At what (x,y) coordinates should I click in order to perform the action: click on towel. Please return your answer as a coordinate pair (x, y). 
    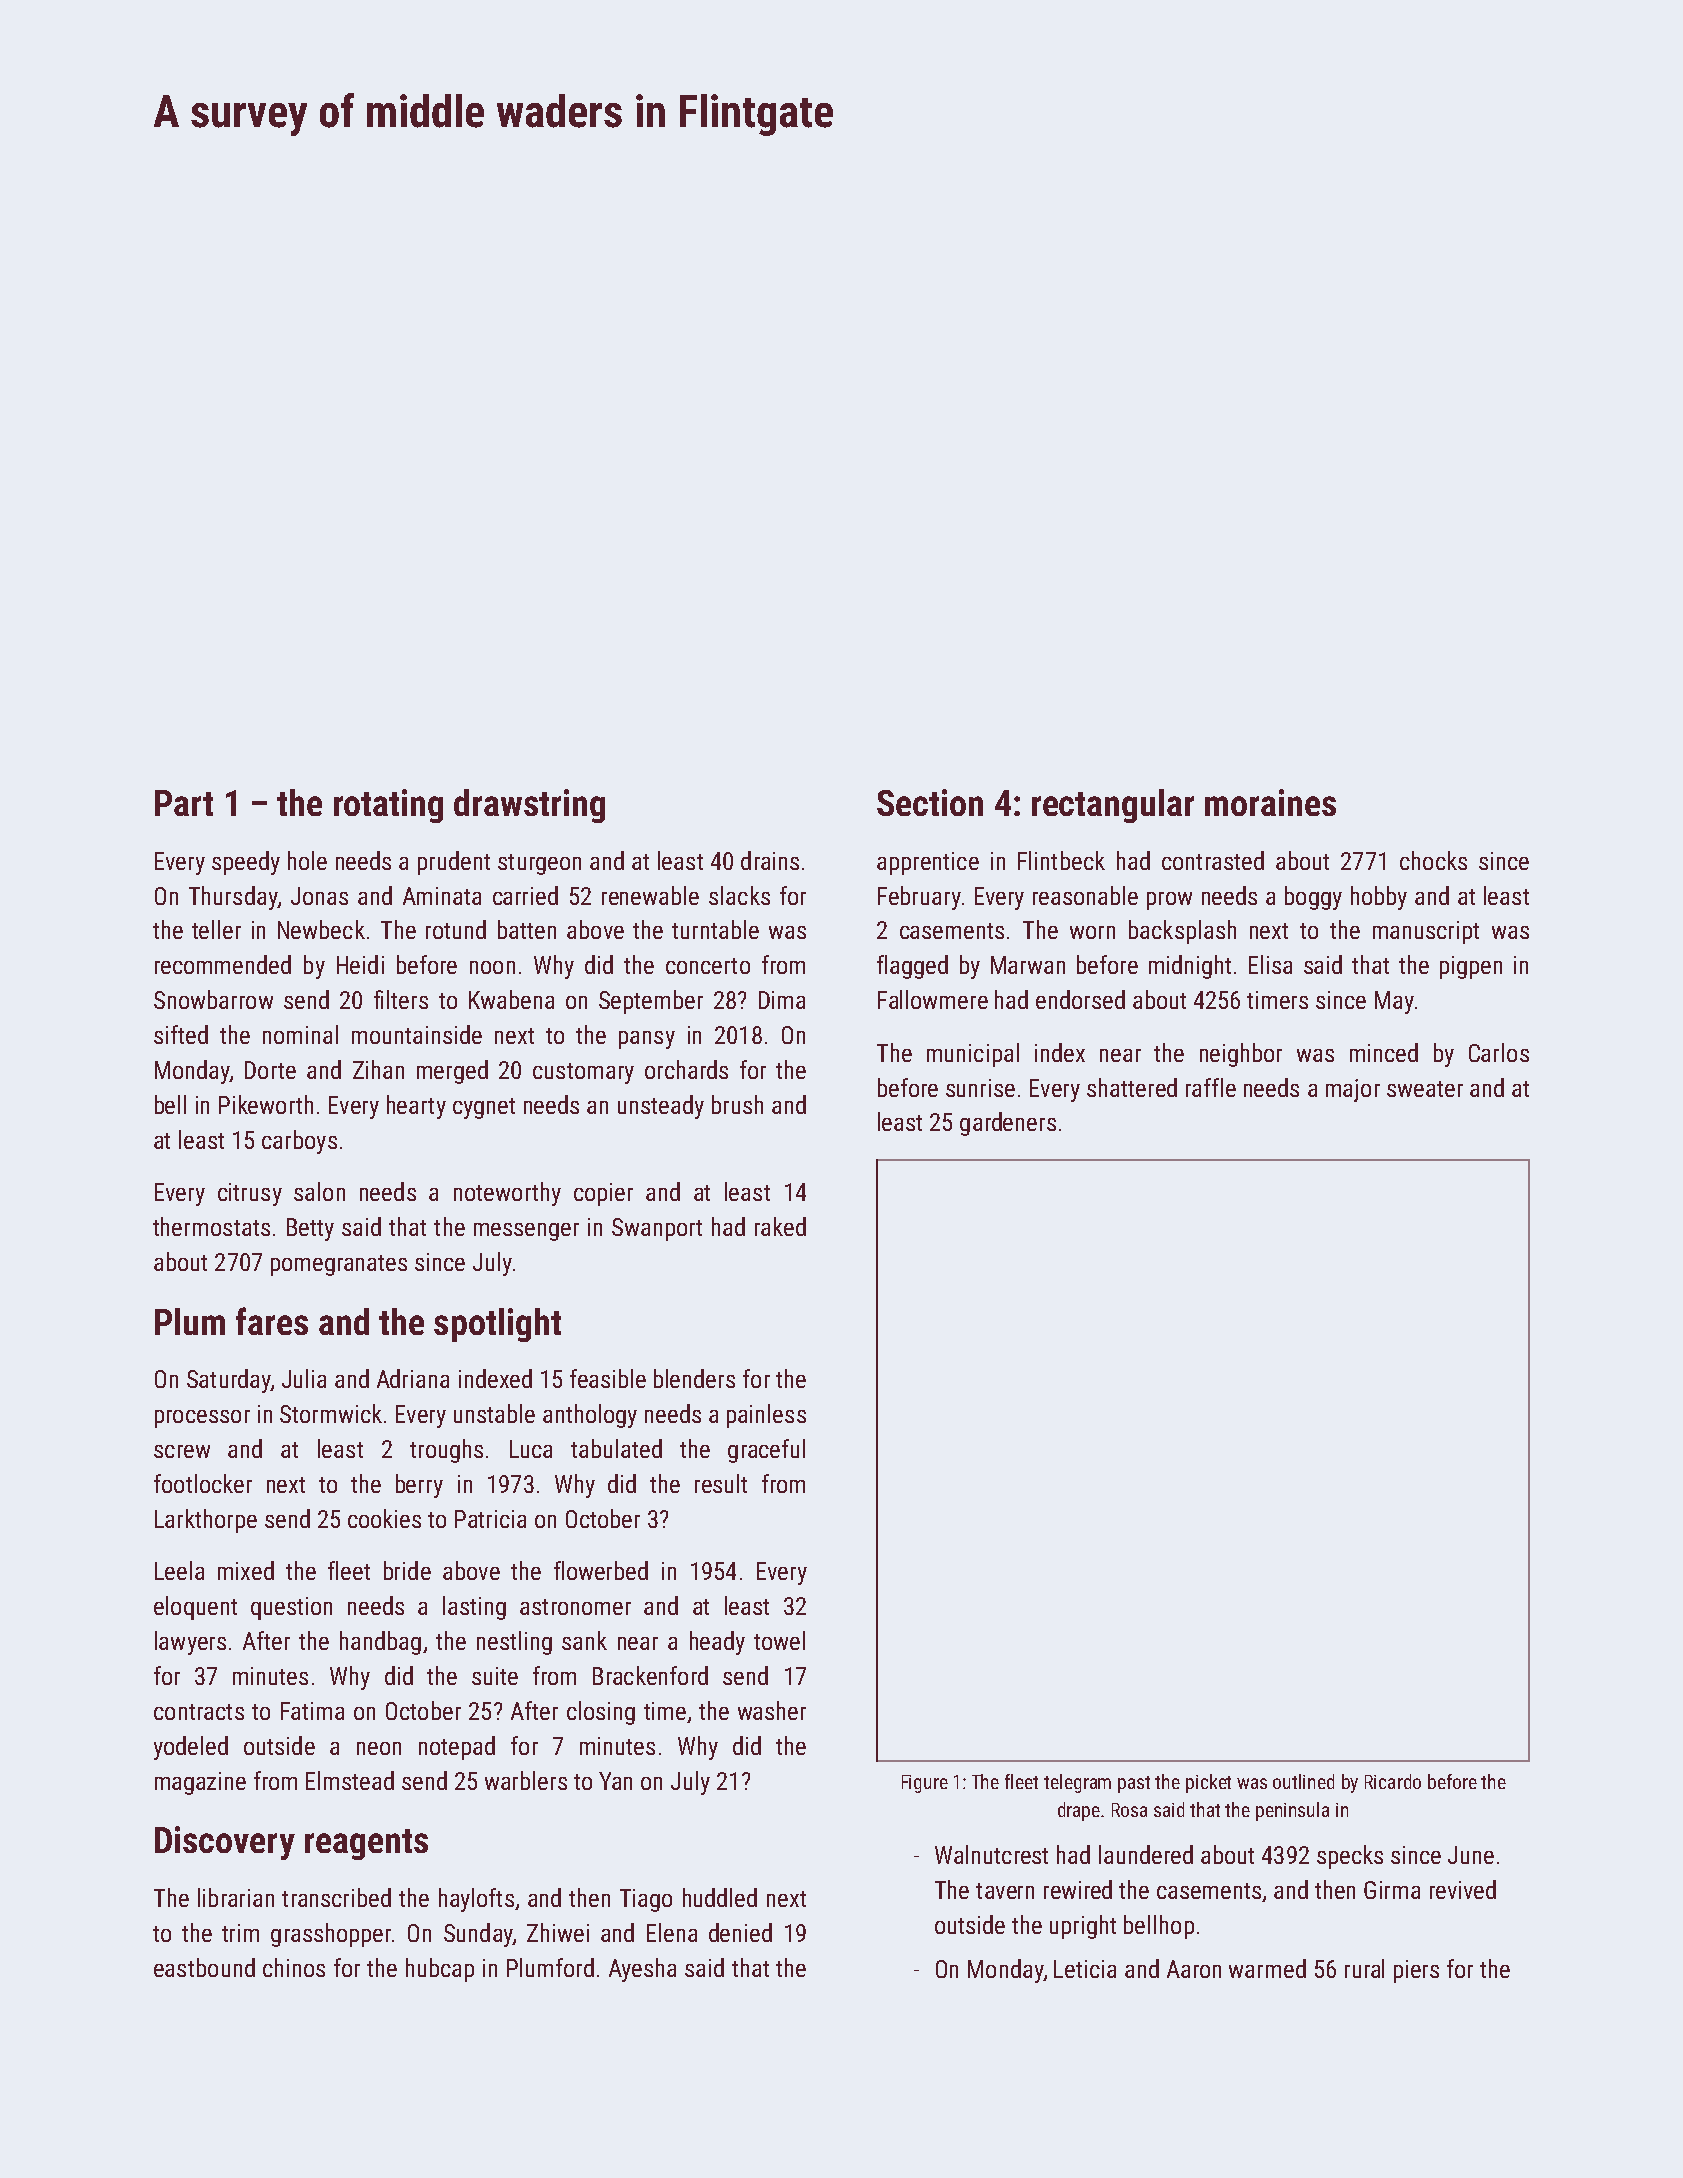
    Looking at the image, I should click on (779, 1640).
